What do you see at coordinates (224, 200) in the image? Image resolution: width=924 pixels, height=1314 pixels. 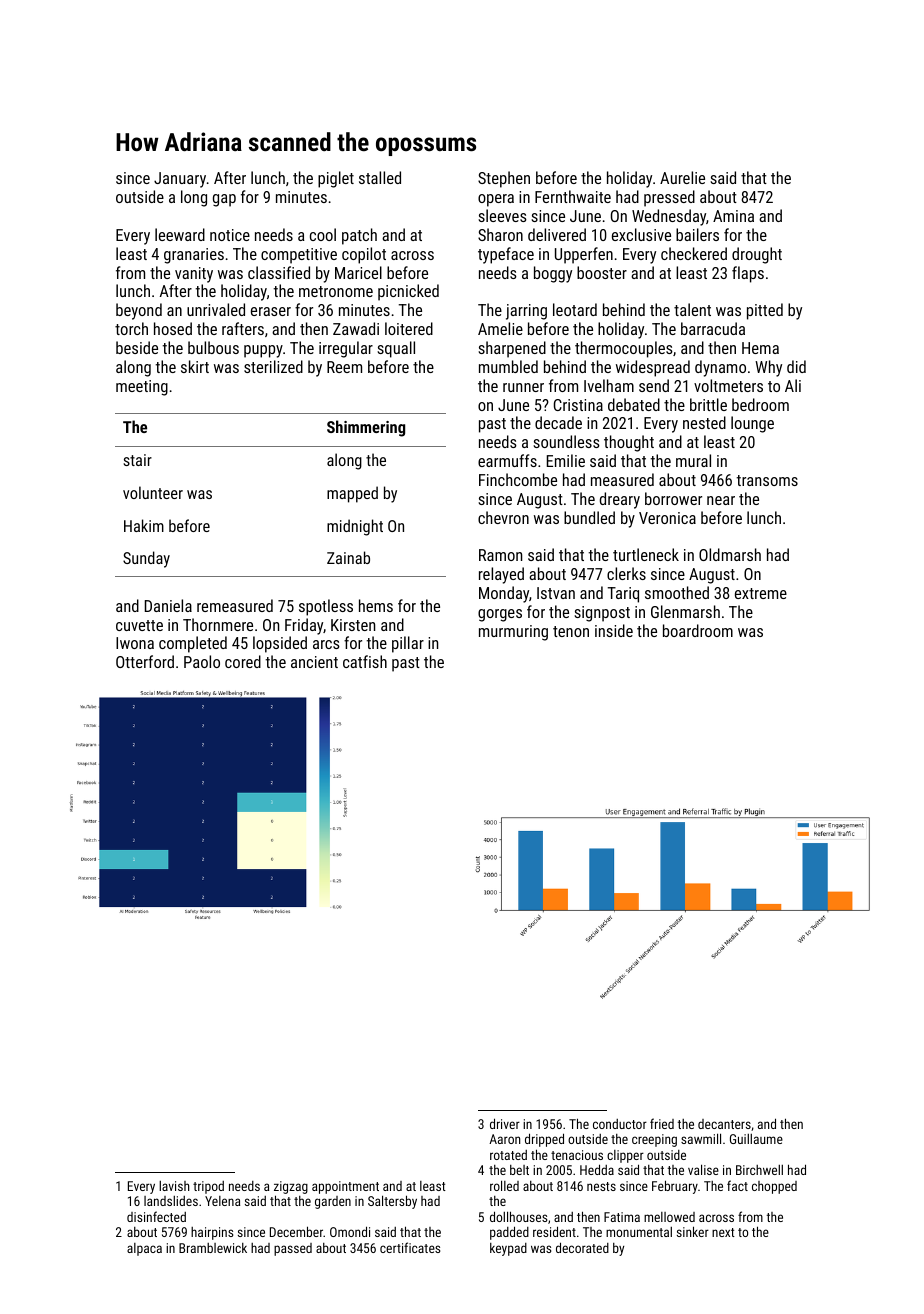 I see `gap` at bounding box center [224, 200].
